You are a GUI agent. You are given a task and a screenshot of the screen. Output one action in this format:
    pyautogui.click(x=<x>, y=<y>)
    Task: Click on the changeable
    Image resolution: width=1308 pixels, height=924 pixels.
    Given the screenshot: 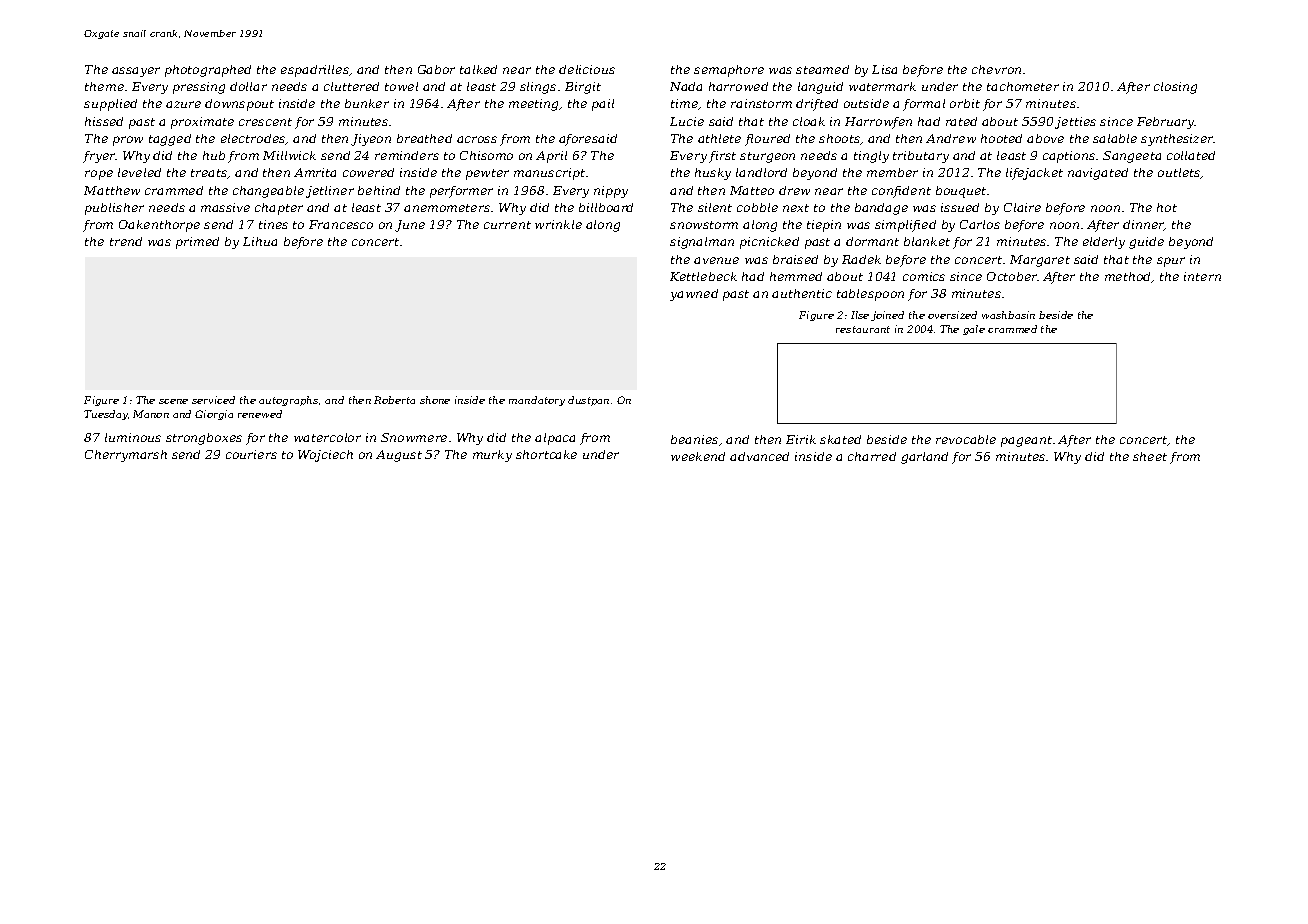 What is the action you would take?
    pyautogui.click(x=268, y=192)
